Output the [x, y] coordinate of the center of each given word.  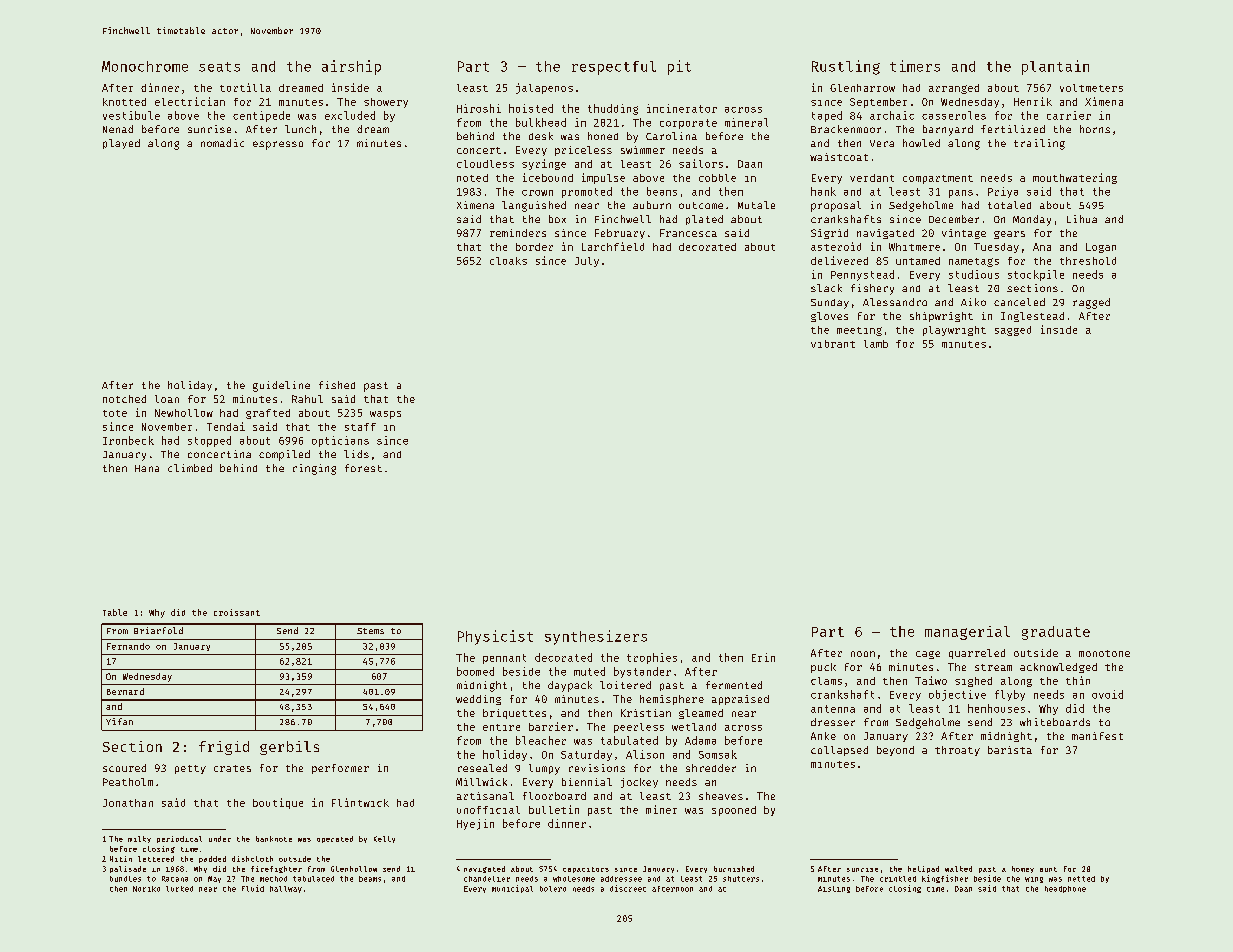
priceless [583, 151]
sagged [1013, 331]
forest [363, 468]
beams [370, 879]
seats [219, 67]
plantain [1055, 67]
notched [124, 399]
